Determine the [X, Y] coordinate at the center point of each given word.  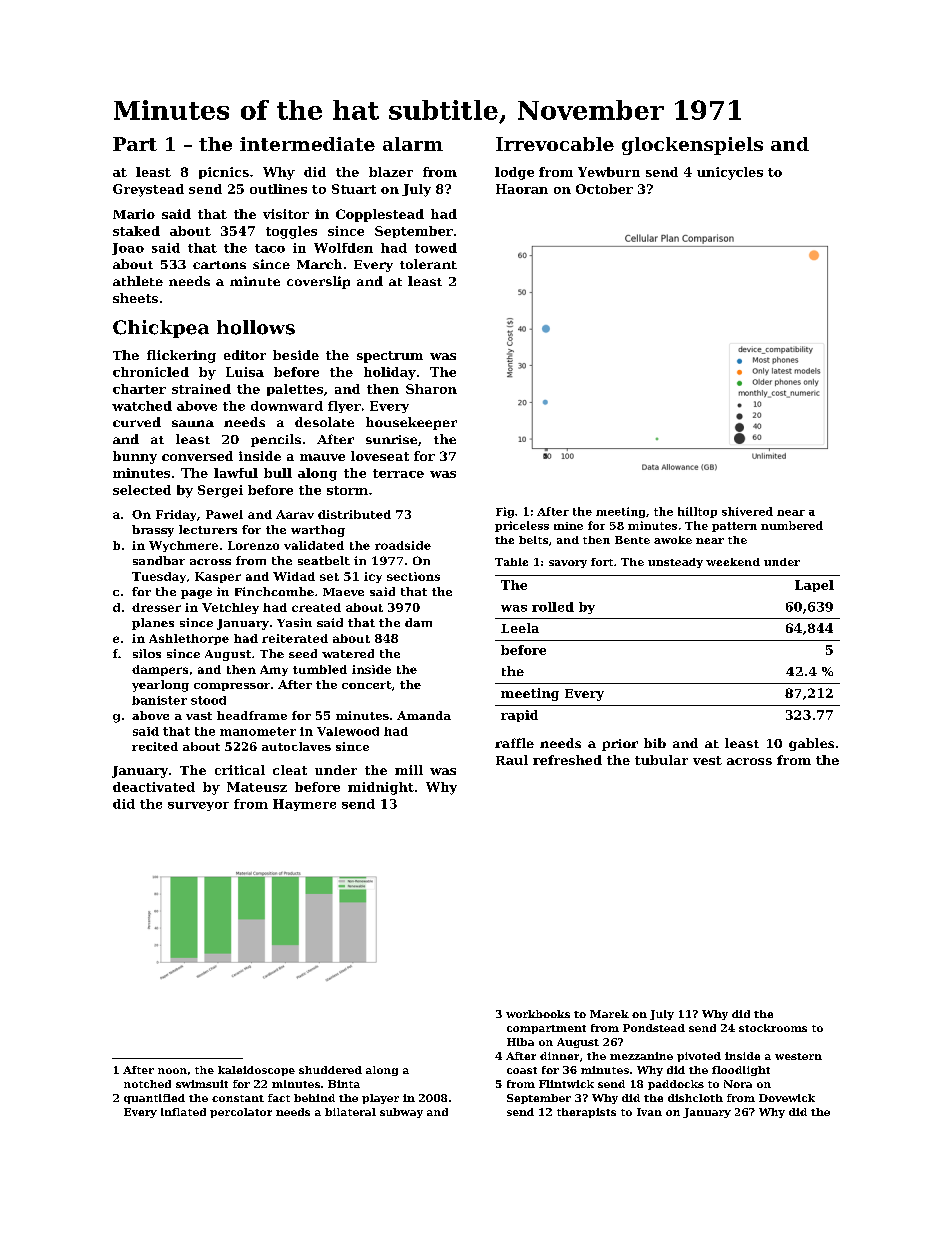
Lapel [814, 586]
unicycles [730, 173]
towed [436, 248]
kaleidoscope [256, 1071]
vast [199, 716]
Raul [512, 760]
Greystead [148, 190]
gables [811, 744]
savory [568, 564]
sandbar [159, 560]
